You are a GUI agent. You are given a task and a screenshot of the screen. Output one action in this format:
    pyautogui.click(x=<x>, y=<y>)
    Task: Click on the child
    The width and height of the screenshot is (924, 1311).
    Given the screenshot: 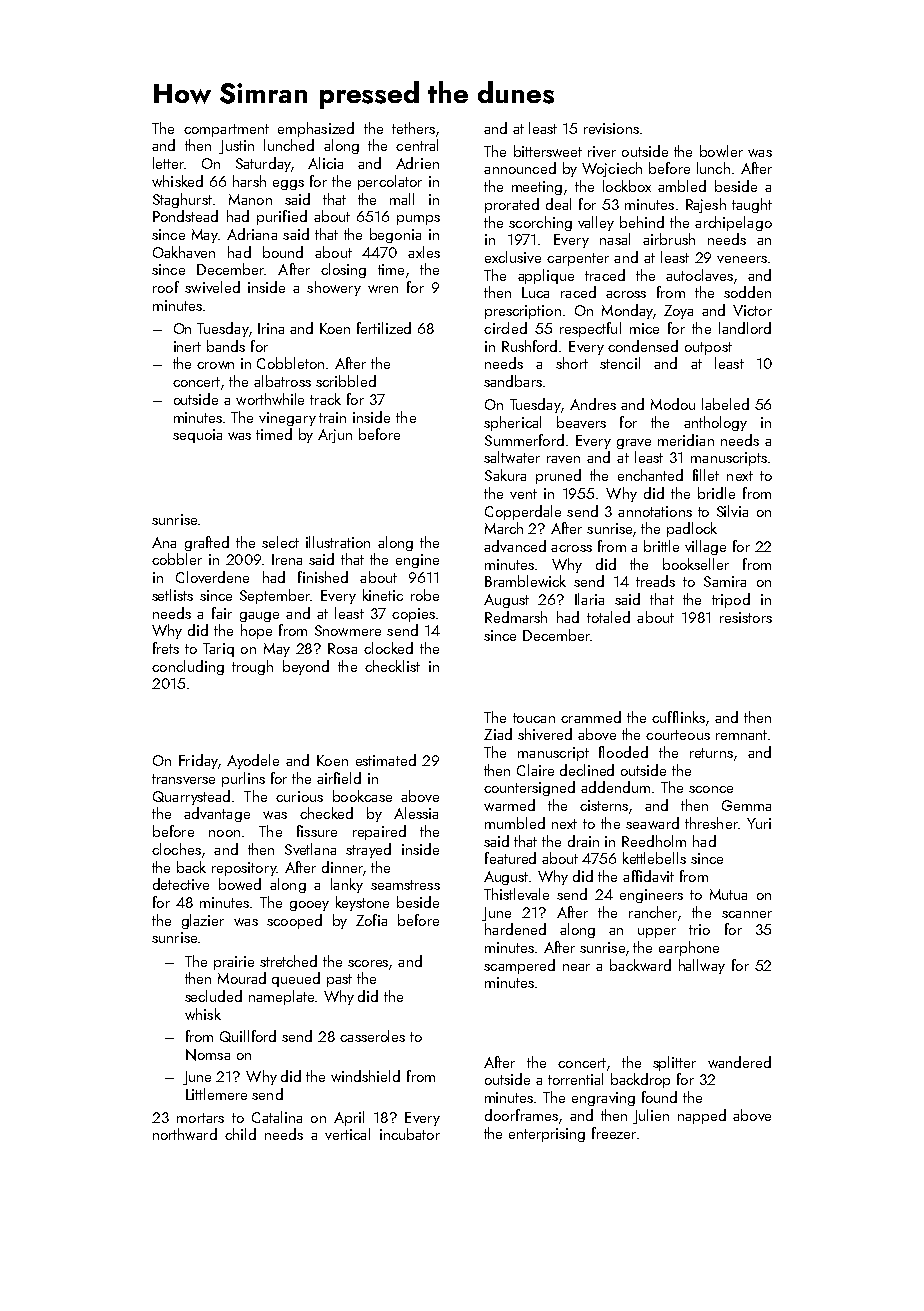 What is the action you would take?
    pyautogui.click(x=240, y=1134)
